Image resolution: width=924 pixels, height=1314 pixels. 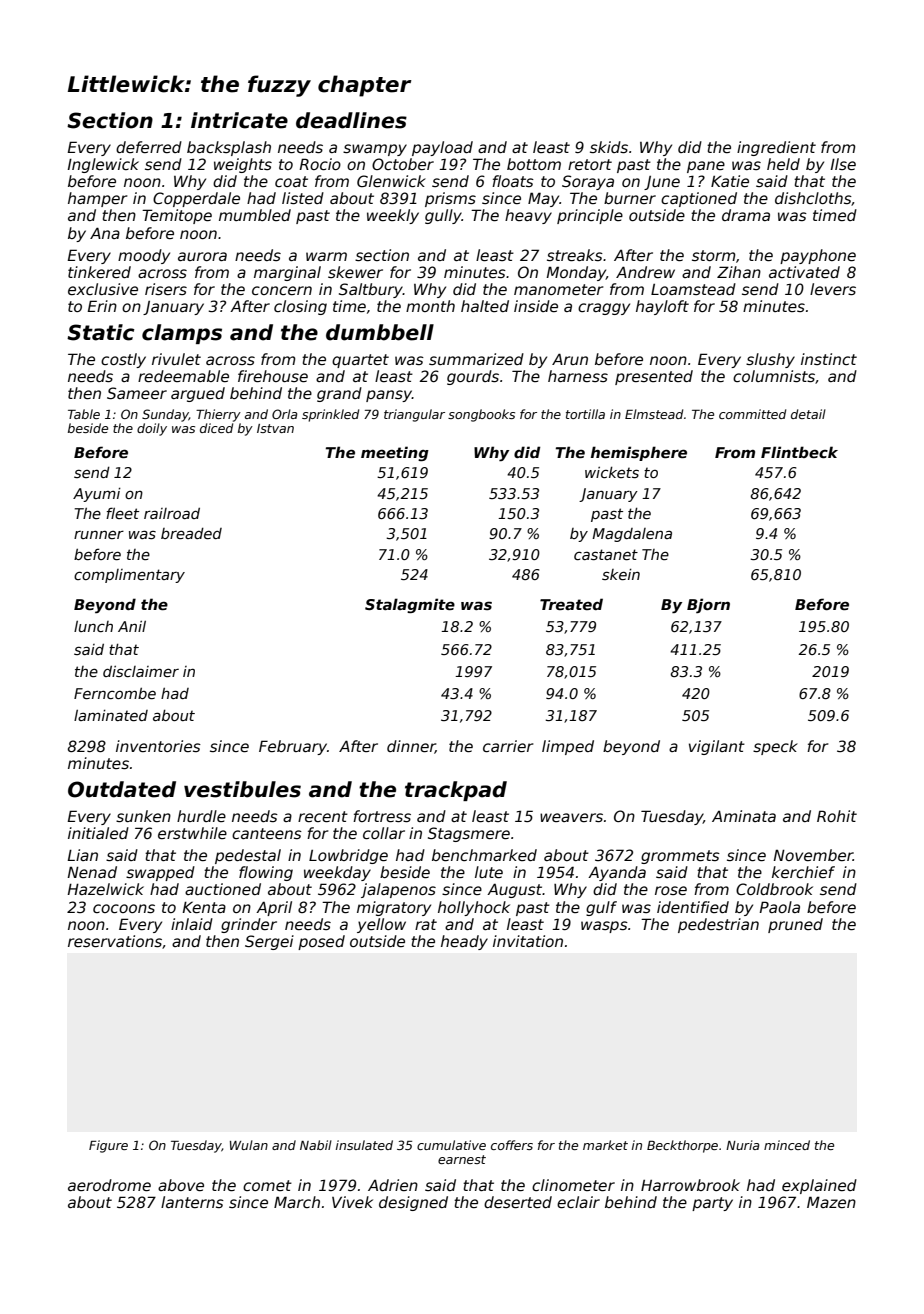 I want to click on storm, so click(x=713, y=255).
